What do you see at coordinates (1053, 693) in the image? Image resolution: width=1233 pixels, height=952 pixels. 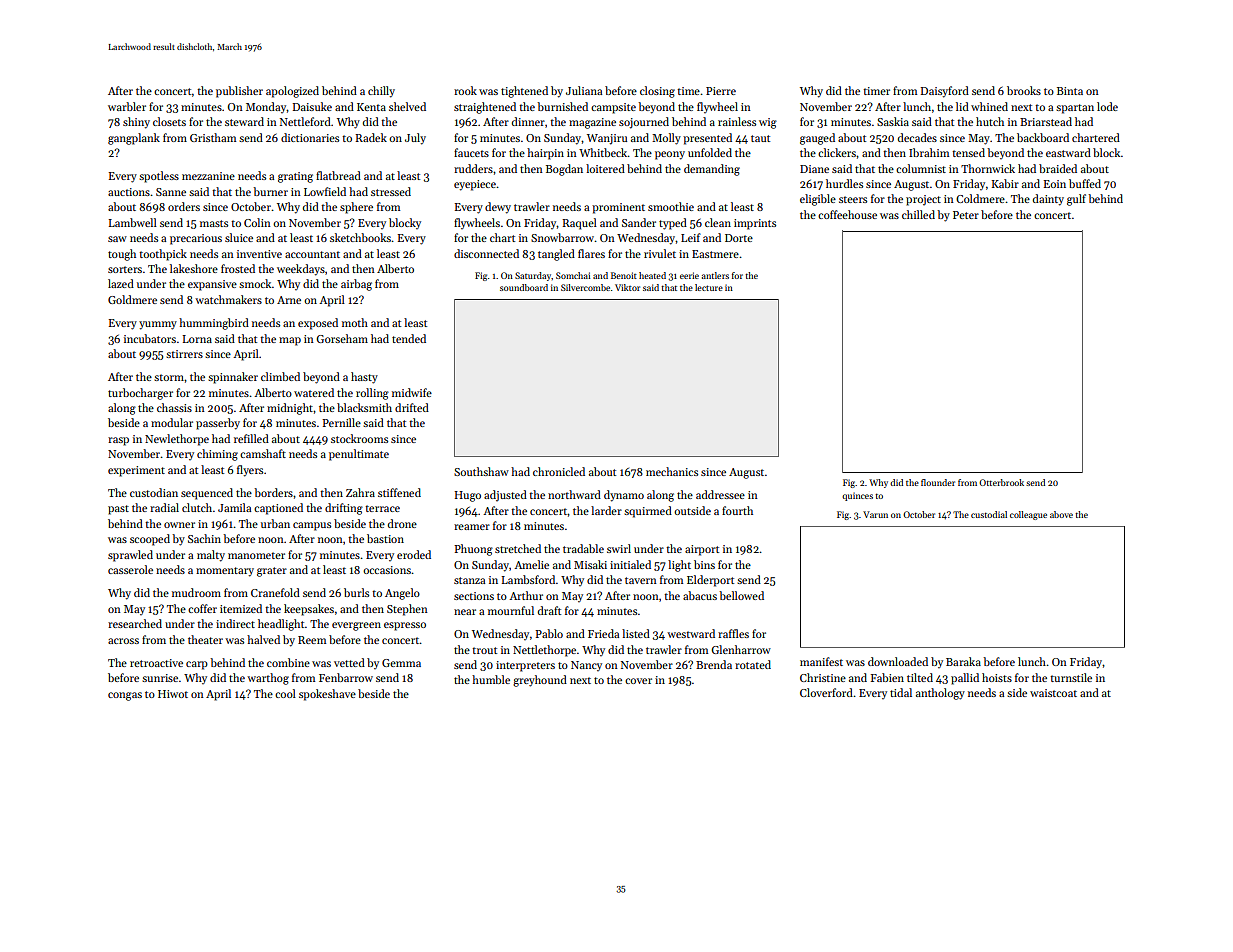 I see `waistcoat` at bounding box center [1053, 693].
